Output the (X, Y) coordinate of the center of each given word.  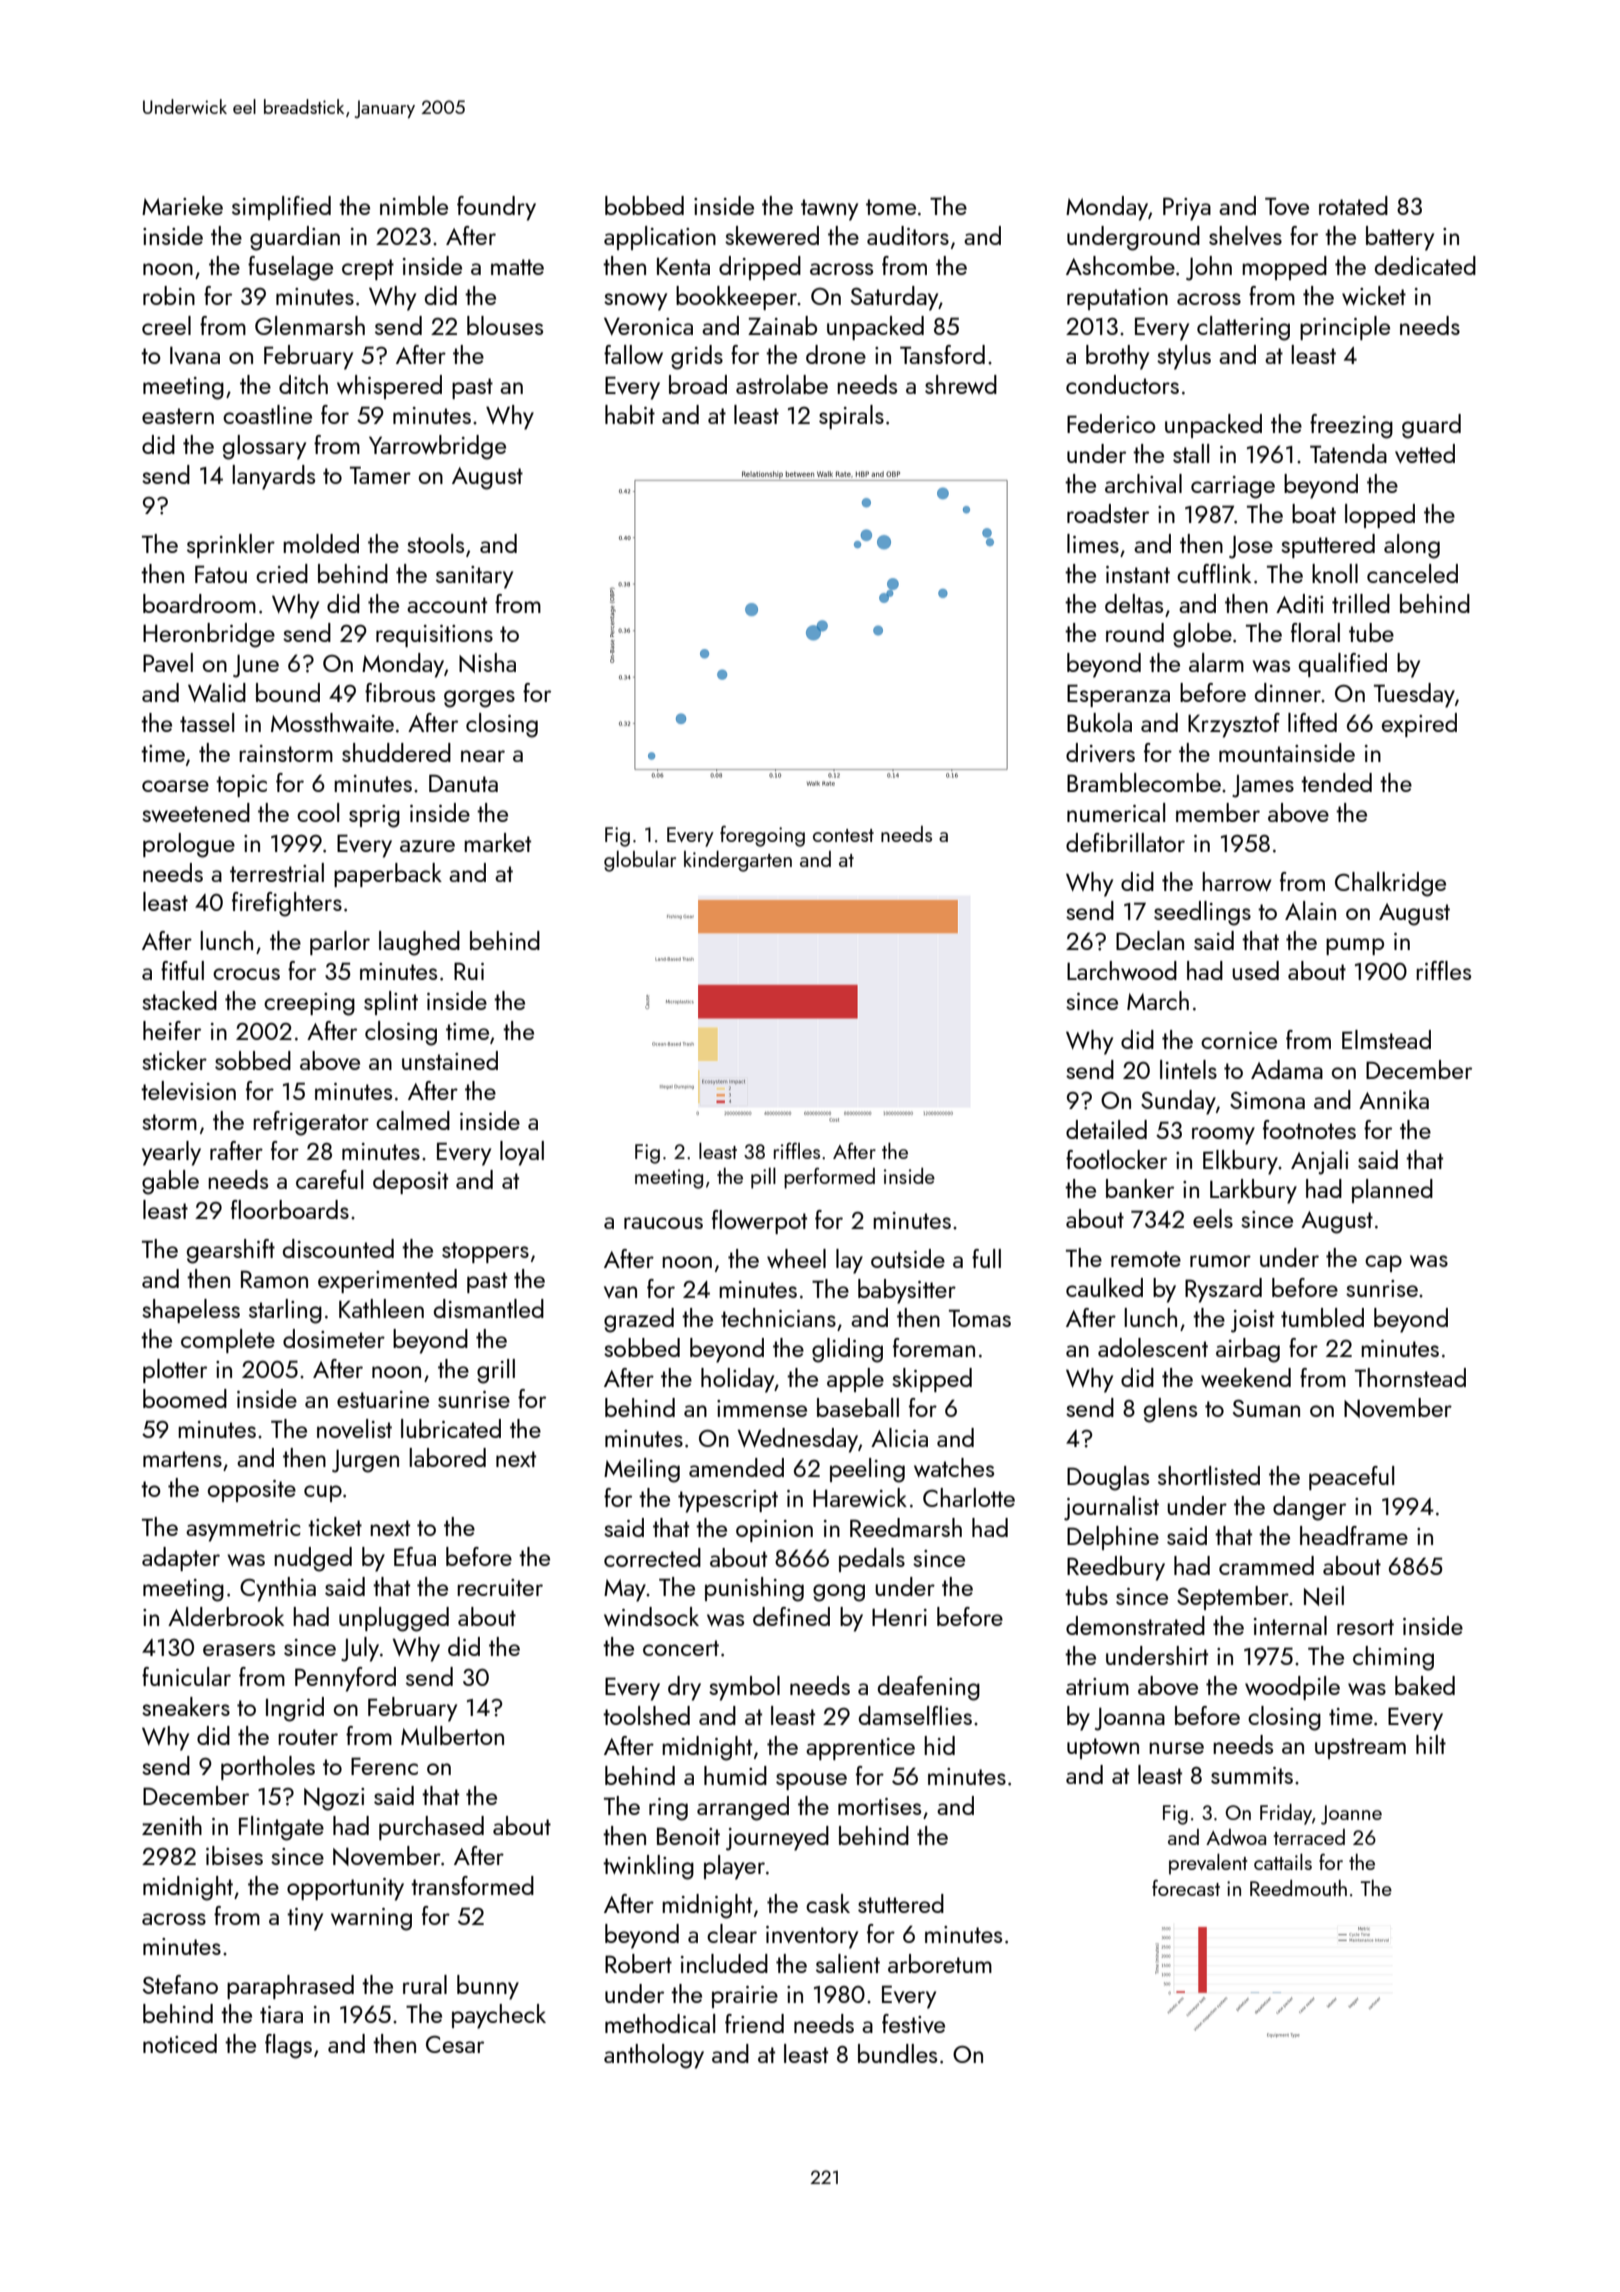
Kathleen (381, 1308)
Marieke (182, 205)
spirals (851, 417)
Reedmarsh (906, 1527)
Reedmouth (1298, 1888)
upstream (1360, 1748)
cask (828, 1903)
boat (1314, 513)
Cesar (455, 2044)
